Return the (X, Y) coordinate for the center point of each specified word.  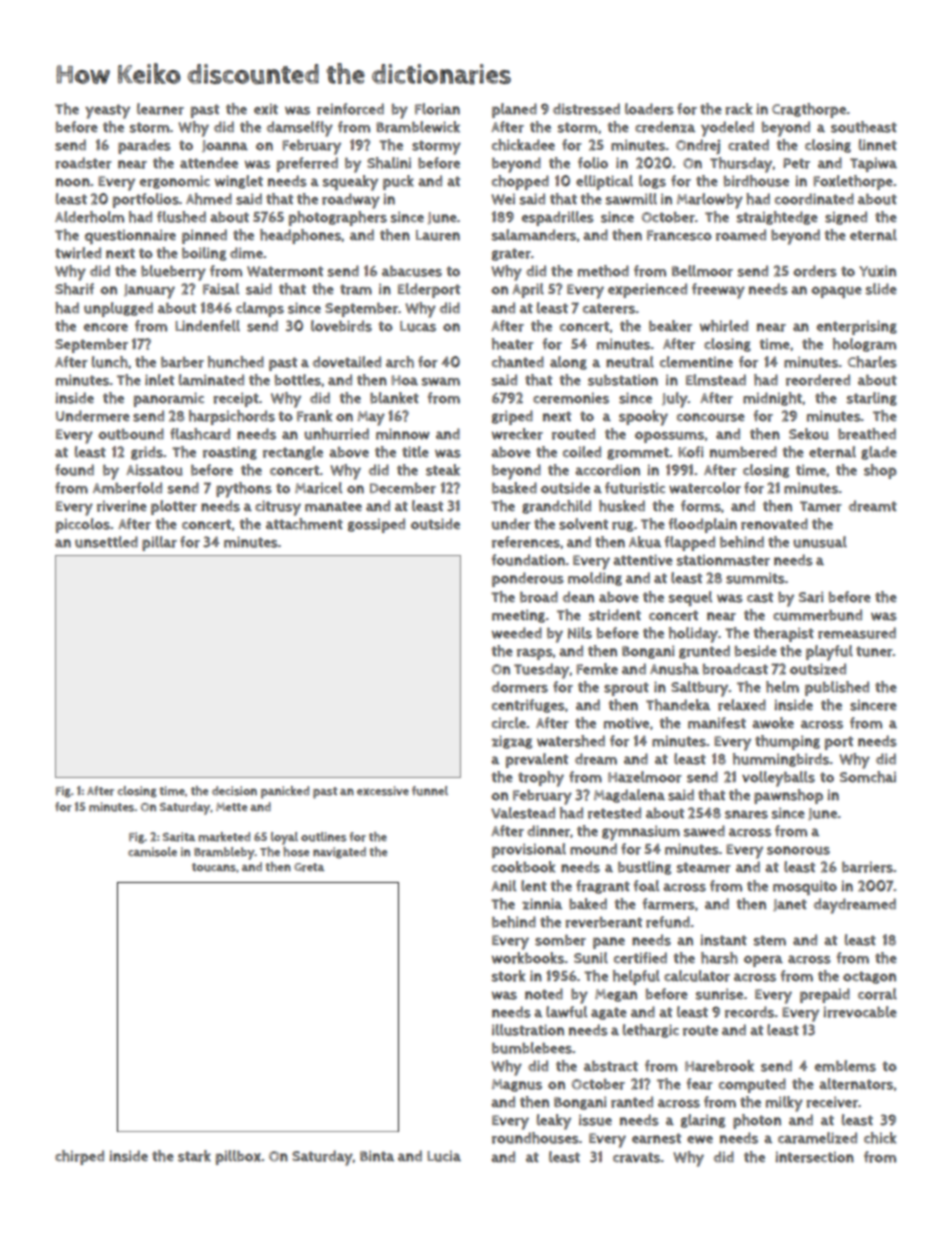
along (568, 363)
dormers (520, 687)
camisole (152, 852)
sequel (690, 598)
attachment (304, 524)
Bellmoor (702, 271)
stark (194, 1156)
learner (160, 109)
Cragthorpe (809, 110)
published (837, 688)
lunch (110, 362)
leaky (554, 1122)
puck (398, 182)
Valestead (523, 813)
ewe (700, 1140)
